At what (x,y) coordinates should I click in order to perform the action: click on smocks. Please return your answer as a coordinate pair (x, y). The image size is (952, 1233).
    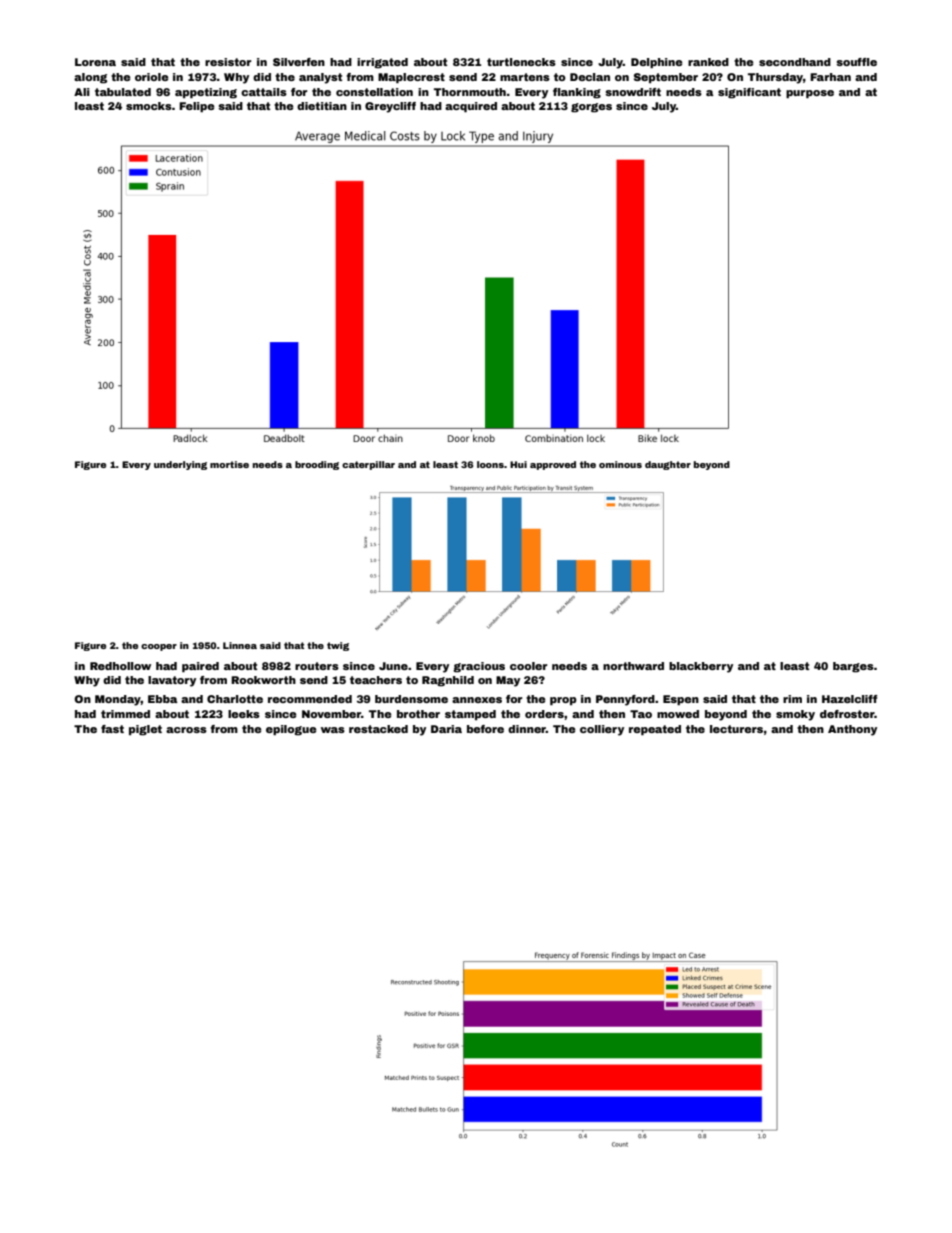
    Looking at the image, I should click on (149, 106).
